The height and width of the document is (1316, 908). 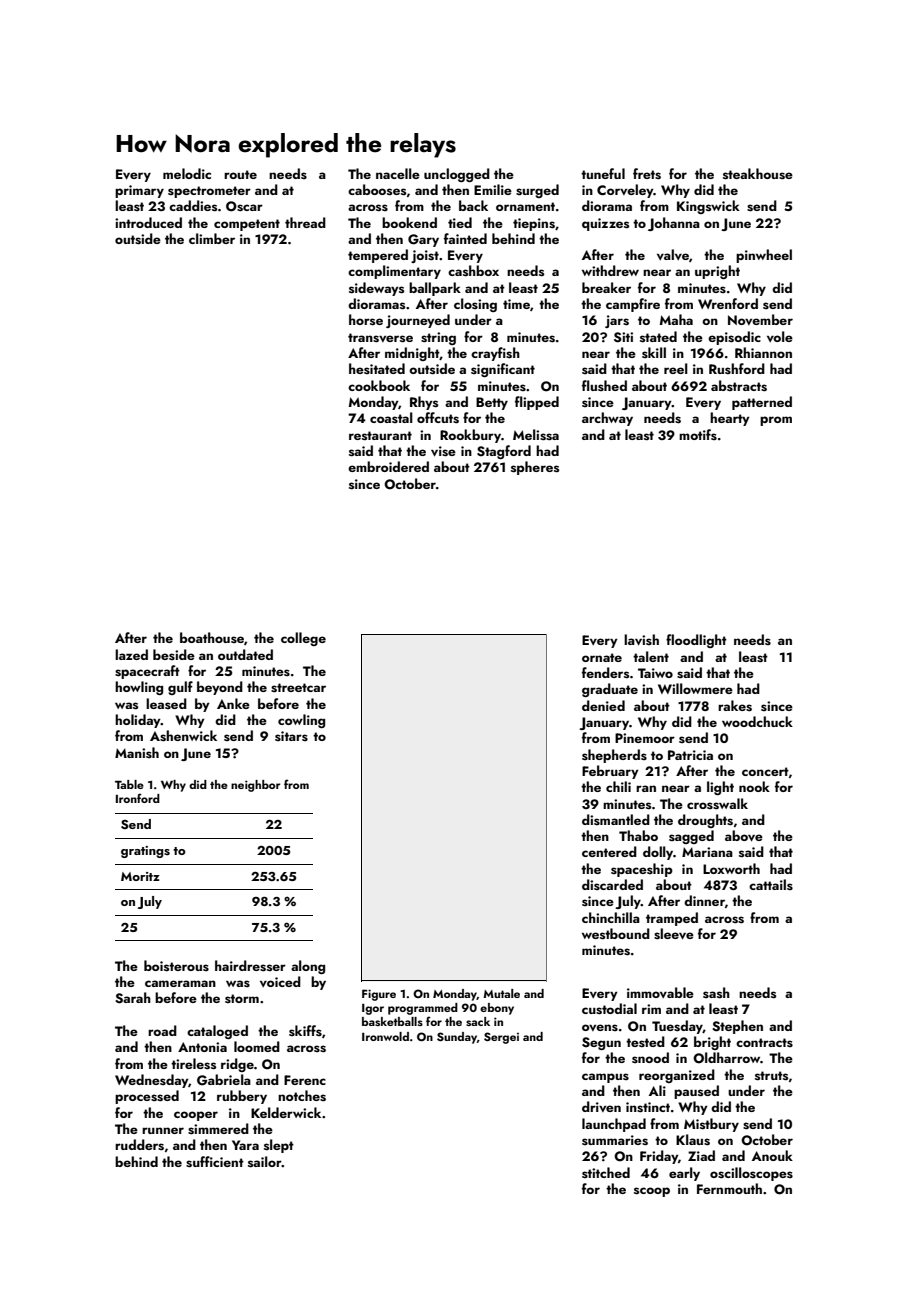 What do you see at coordinates (690, 755) in the document?
I see `Patricia` at bounding box center [690, 755].
